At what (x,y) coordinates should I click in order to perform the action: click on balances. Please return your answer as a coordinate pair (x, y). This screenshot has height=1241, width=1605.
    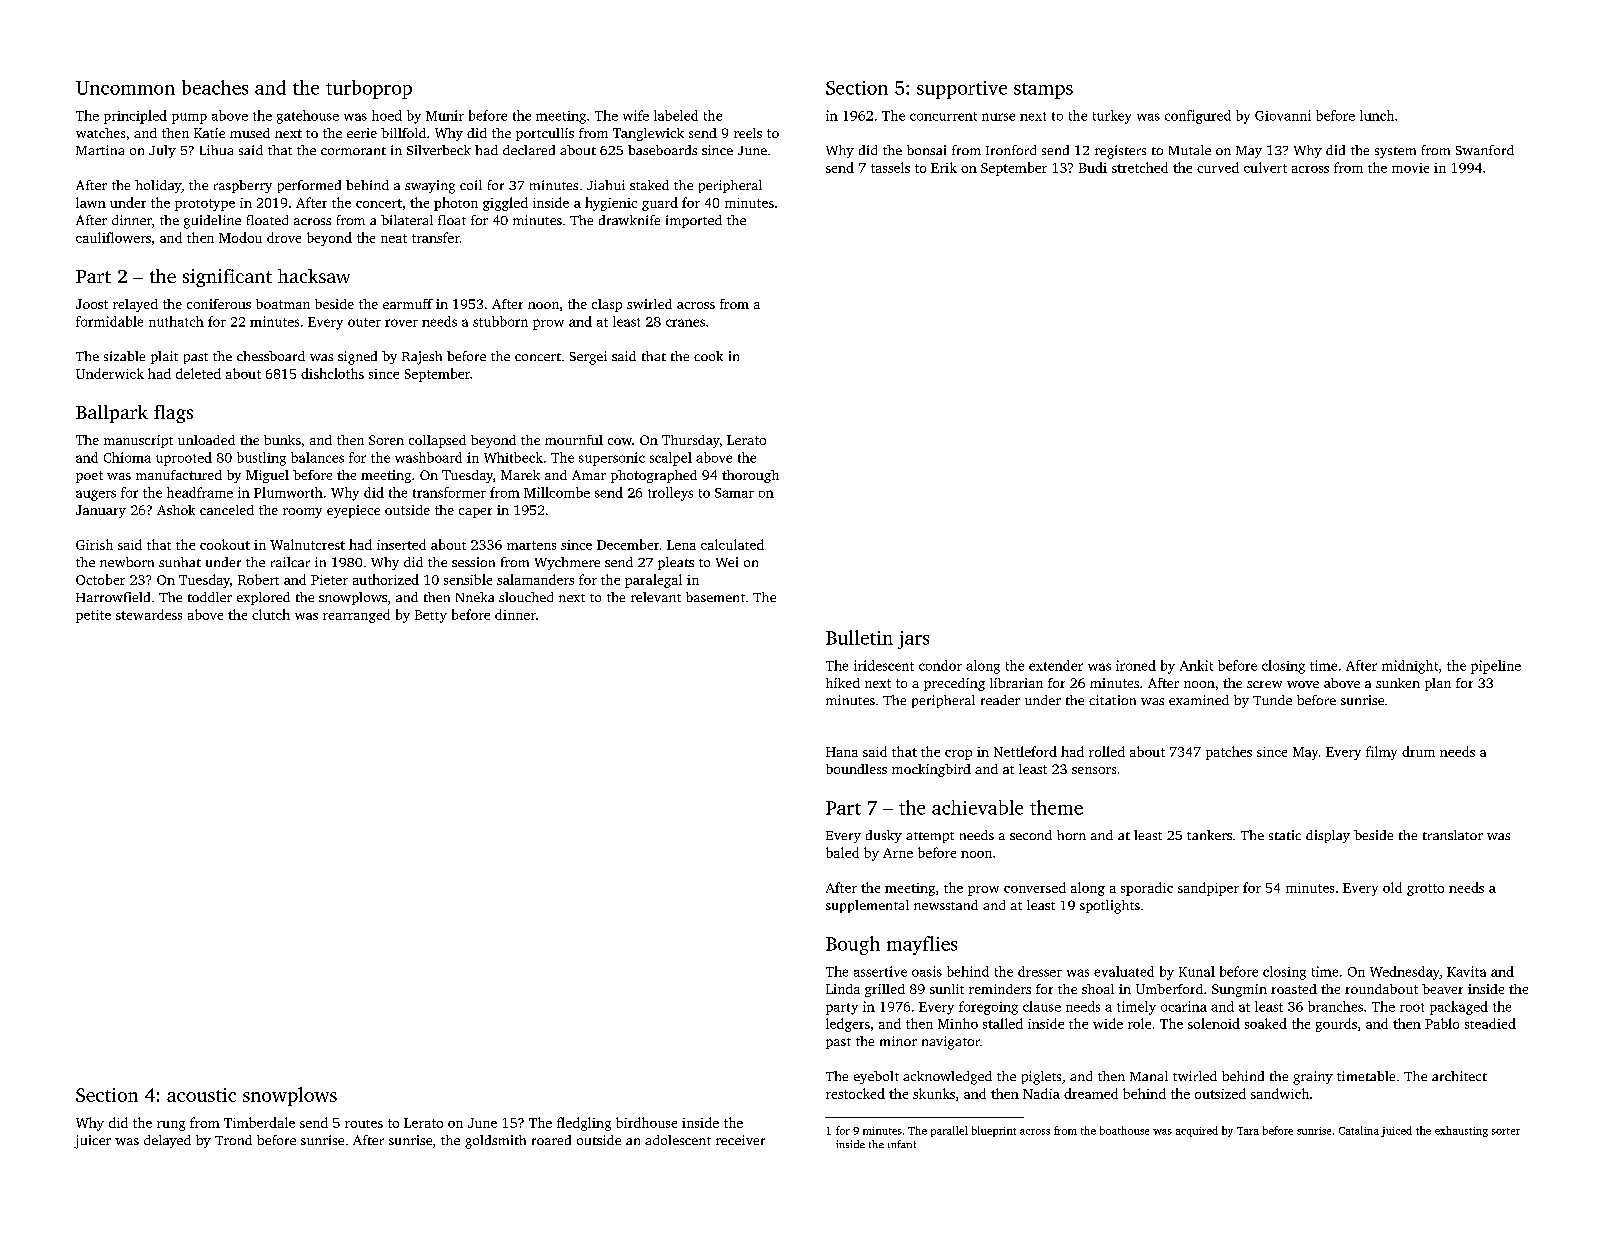
    Looking at the image, I should click on (317, 457).
